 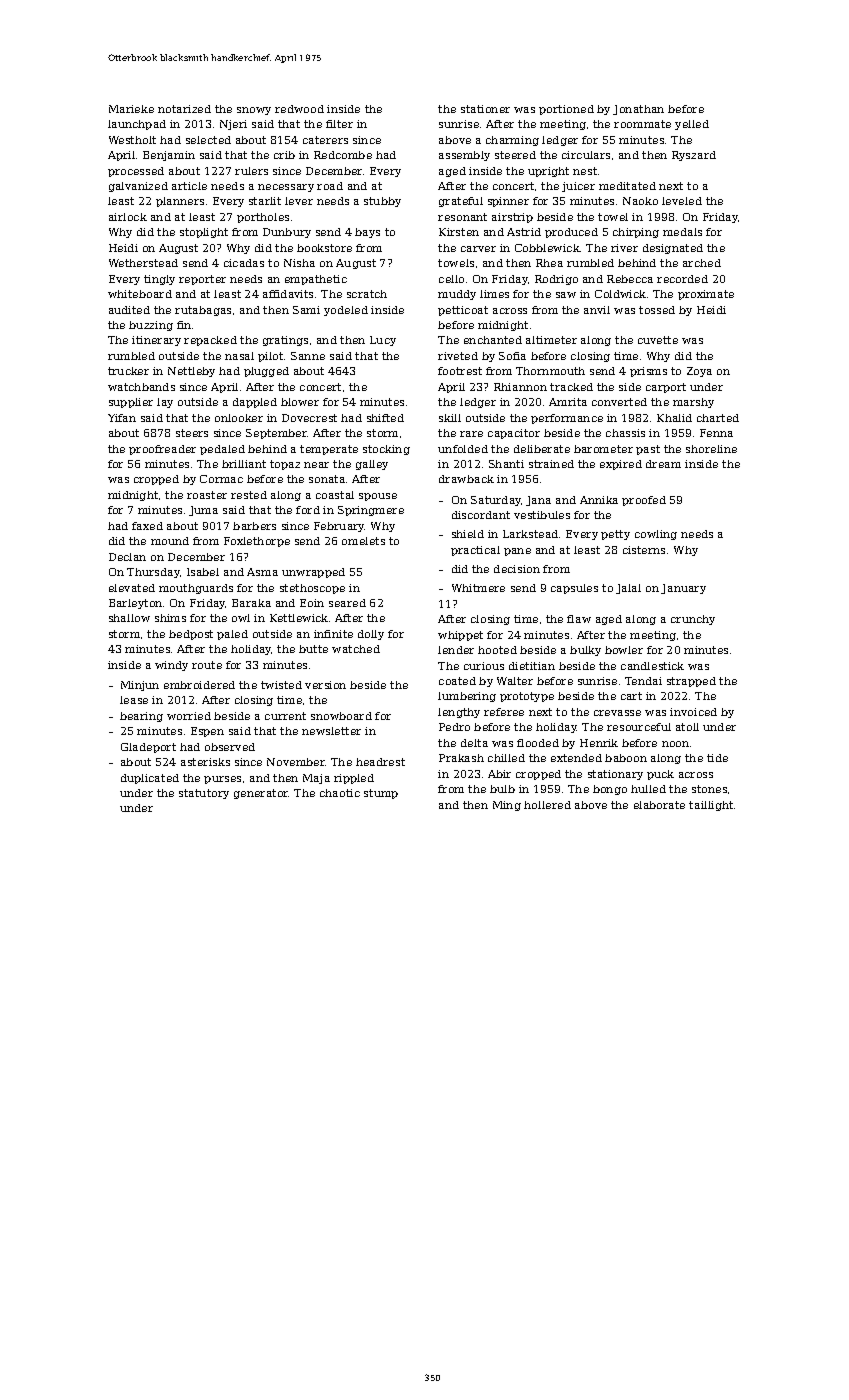 What do you see at coordinates (682, 201) in the page?
I see `leveled` at bounding box center [682, 201].
